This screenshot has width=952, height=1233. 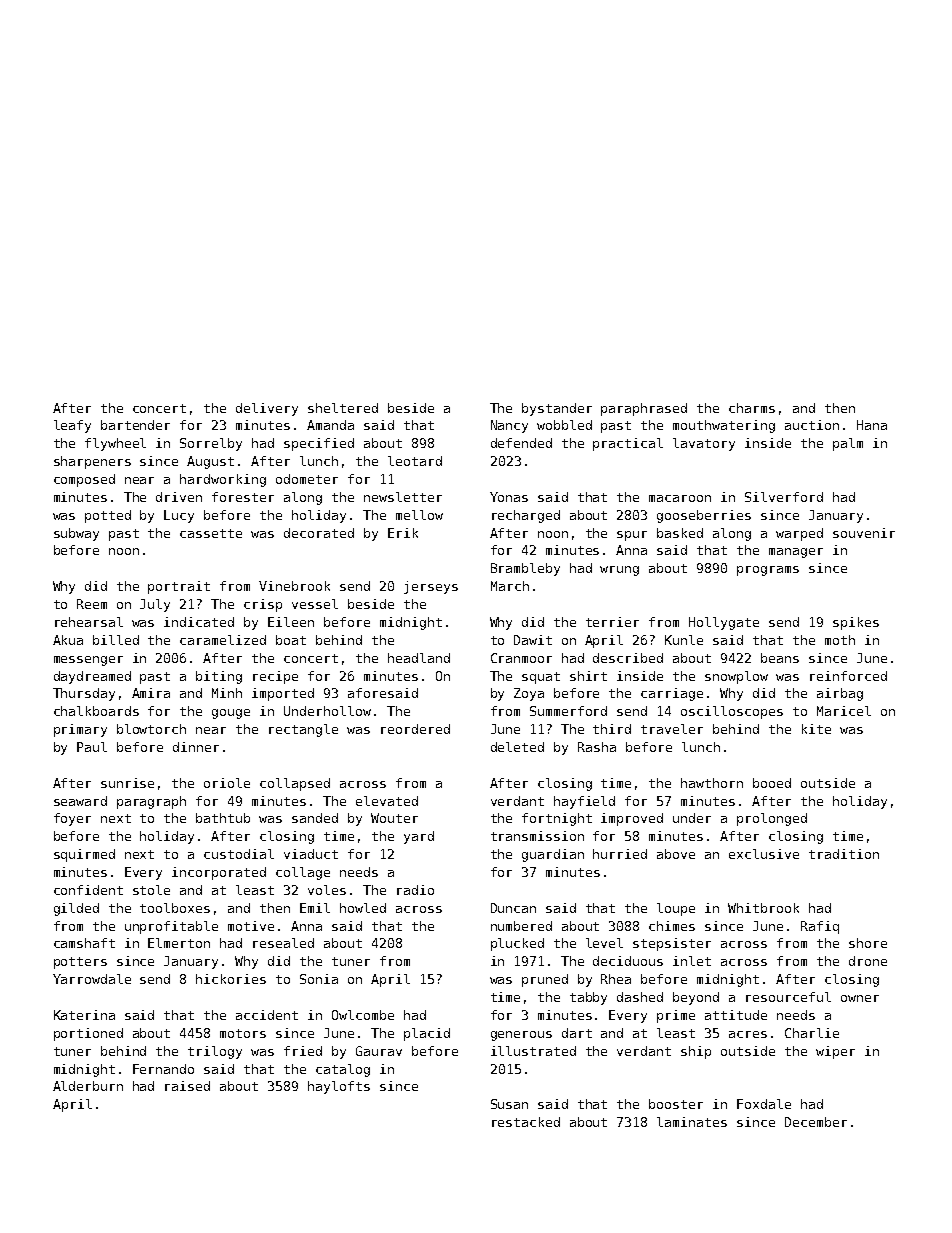 What do you see at coordinates (179, 943) in the screenshot?
I see `Elmerton` at bounding box center [179, 943].
